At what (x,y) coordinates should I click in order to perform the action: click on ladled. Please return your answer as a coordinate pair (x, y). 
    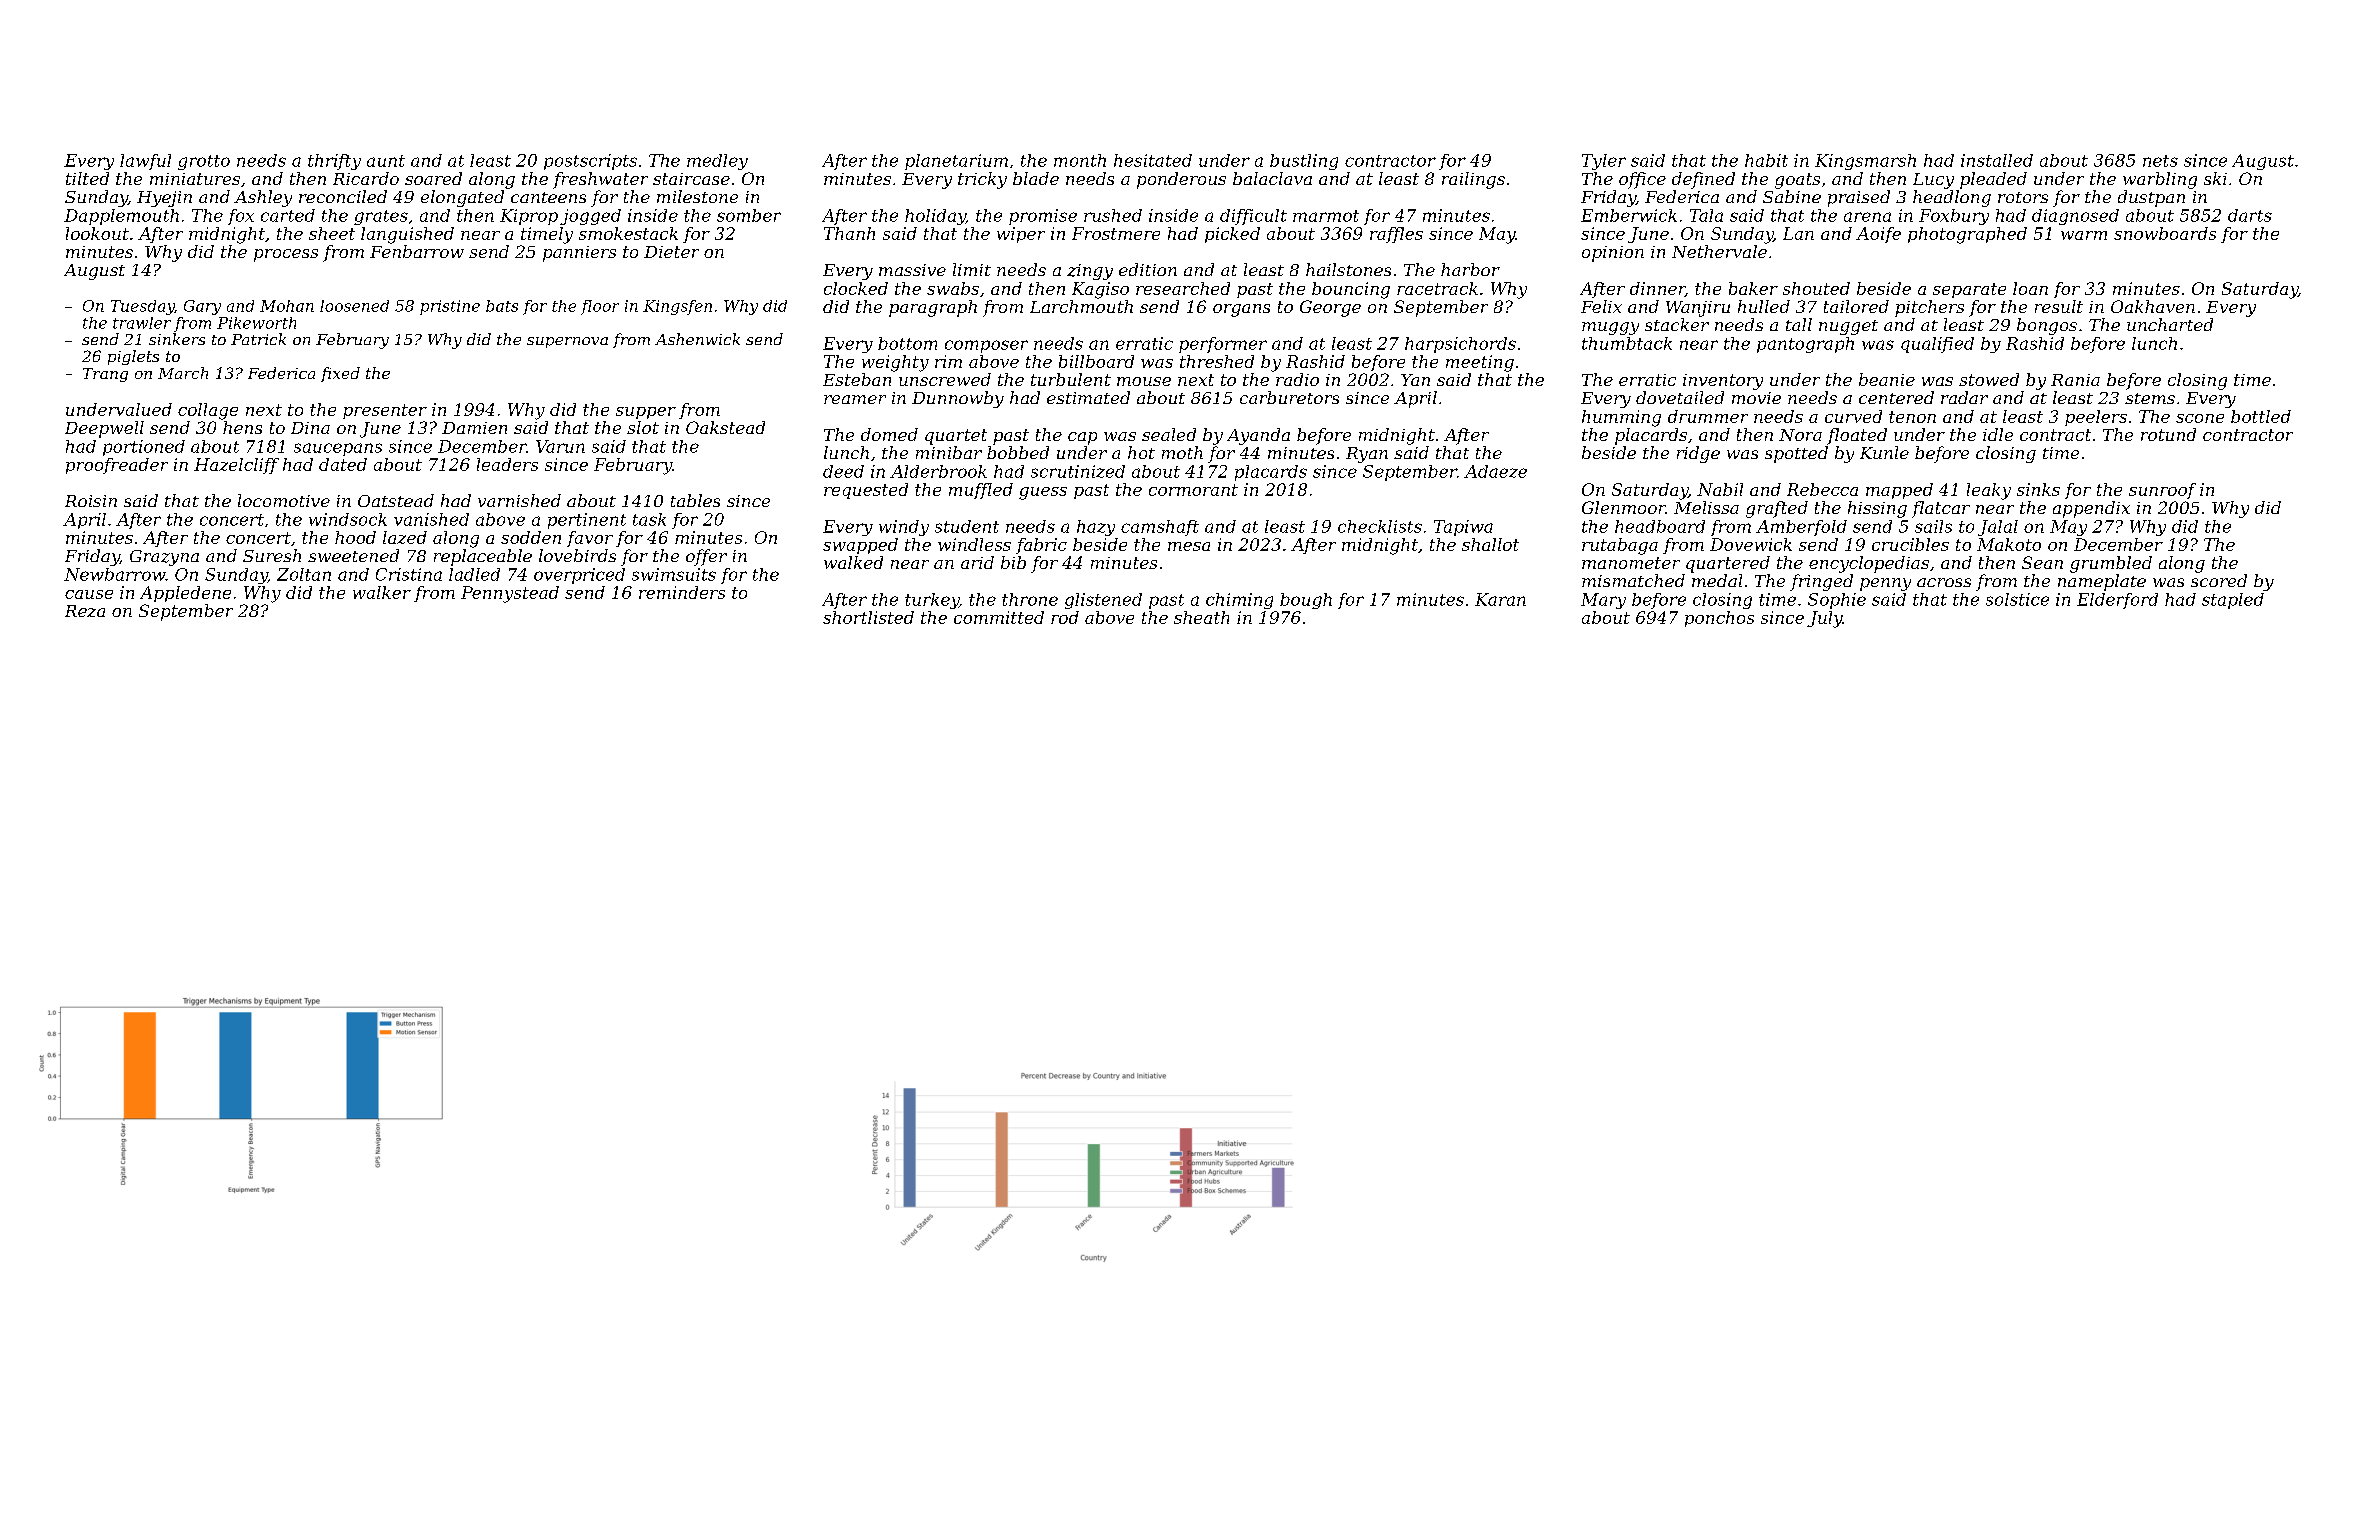
    Looking at the image, I should click on (474, 574).
